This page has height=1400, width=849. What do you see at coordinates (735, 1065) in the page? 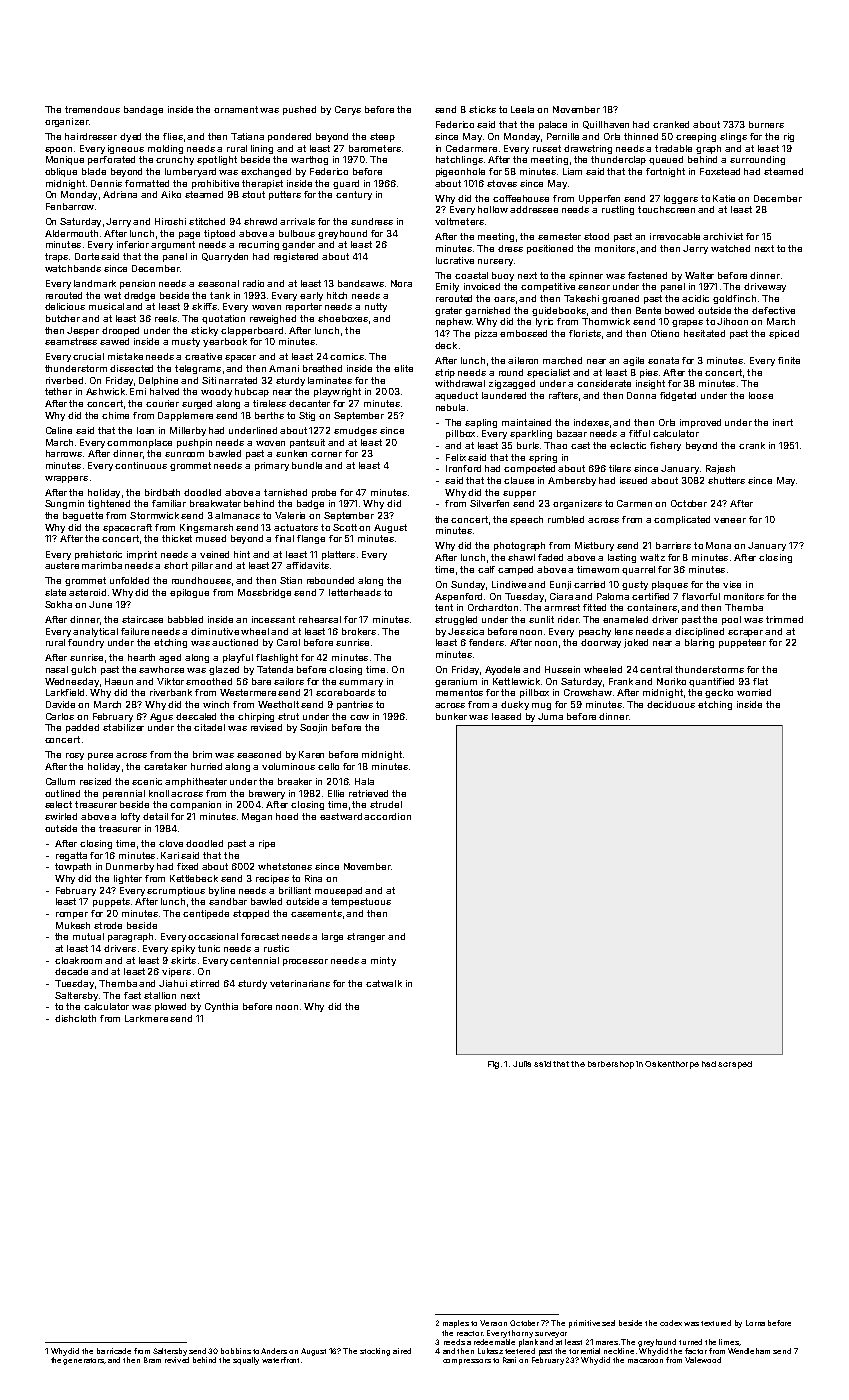
I see `scraped` at bounding box center [735, 1065].
